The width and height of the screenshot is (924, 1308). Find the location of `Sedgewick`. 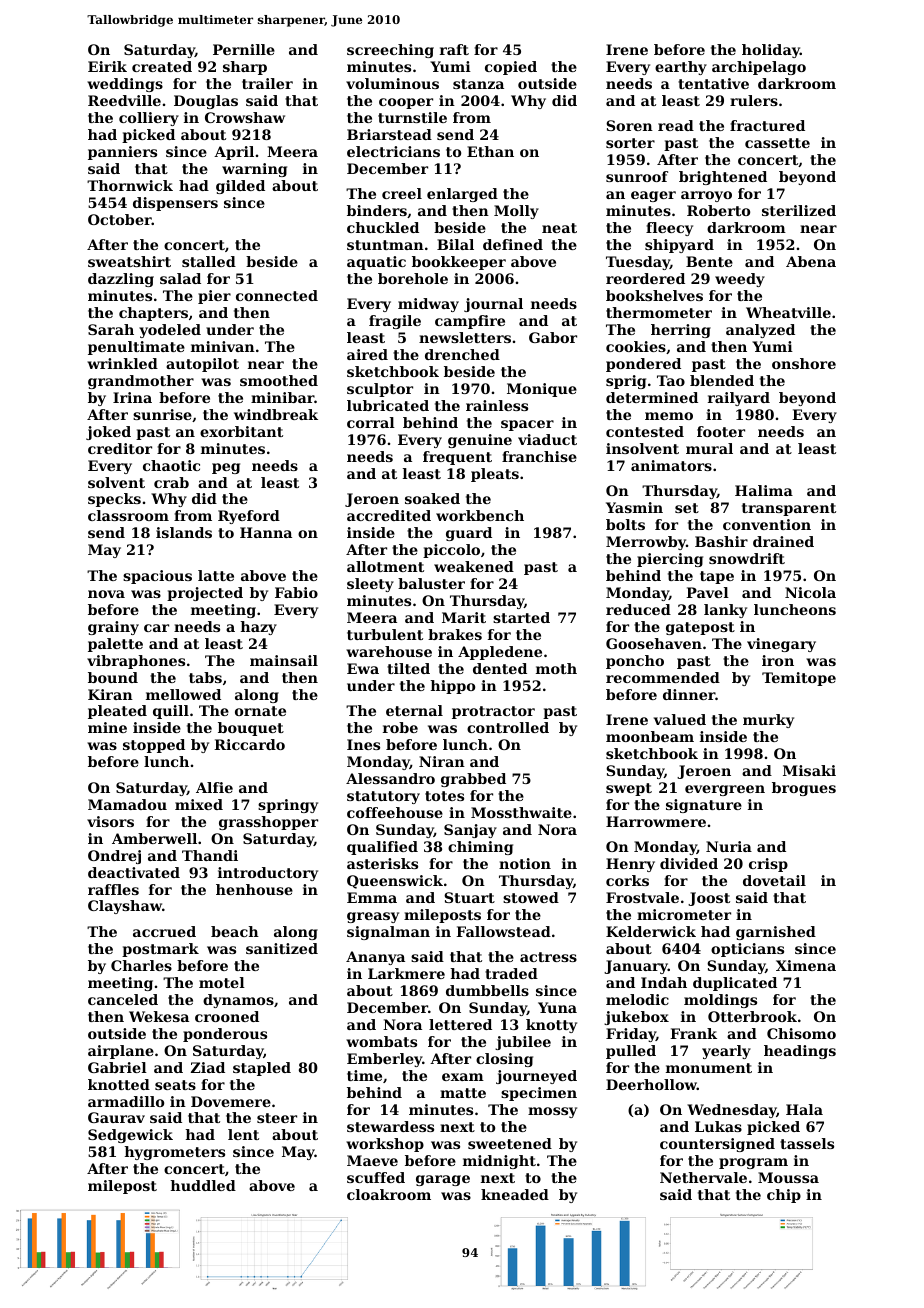

Sedgewick is located at coordinates (130, 1136).
